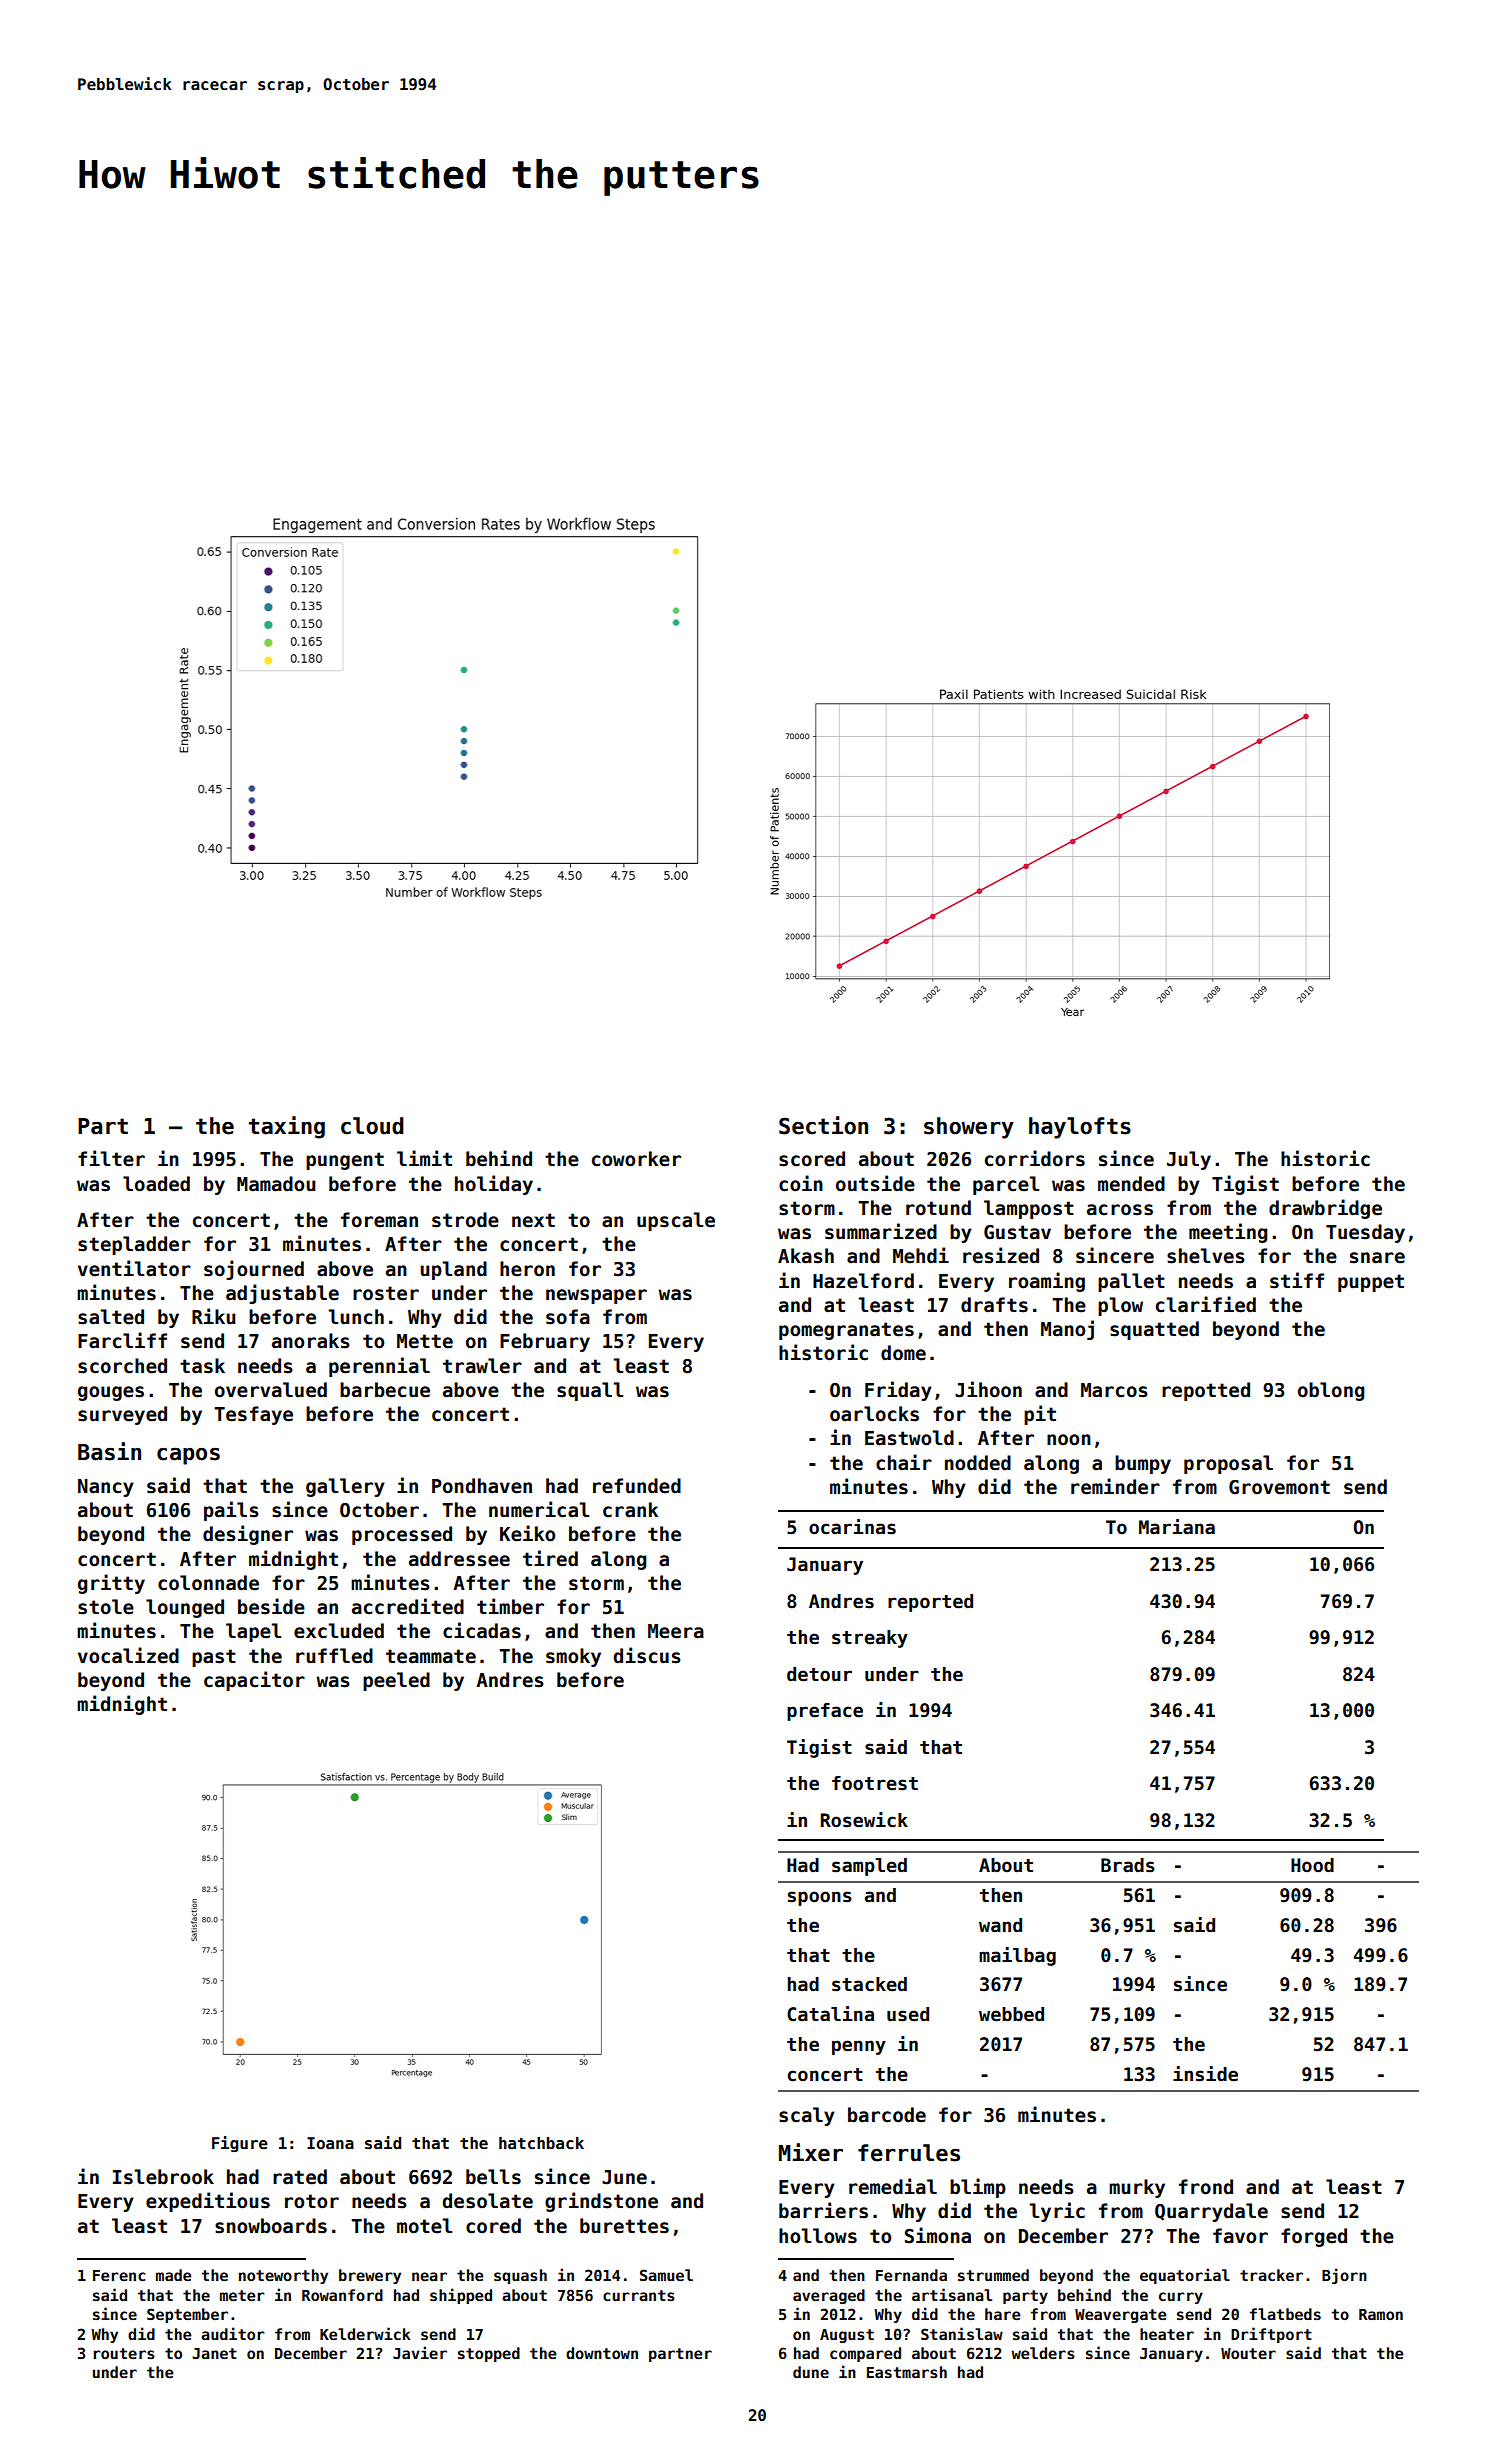 This screenshot has height=2464, width=1496. I want to click on Hood, so click(1312, 1865).
